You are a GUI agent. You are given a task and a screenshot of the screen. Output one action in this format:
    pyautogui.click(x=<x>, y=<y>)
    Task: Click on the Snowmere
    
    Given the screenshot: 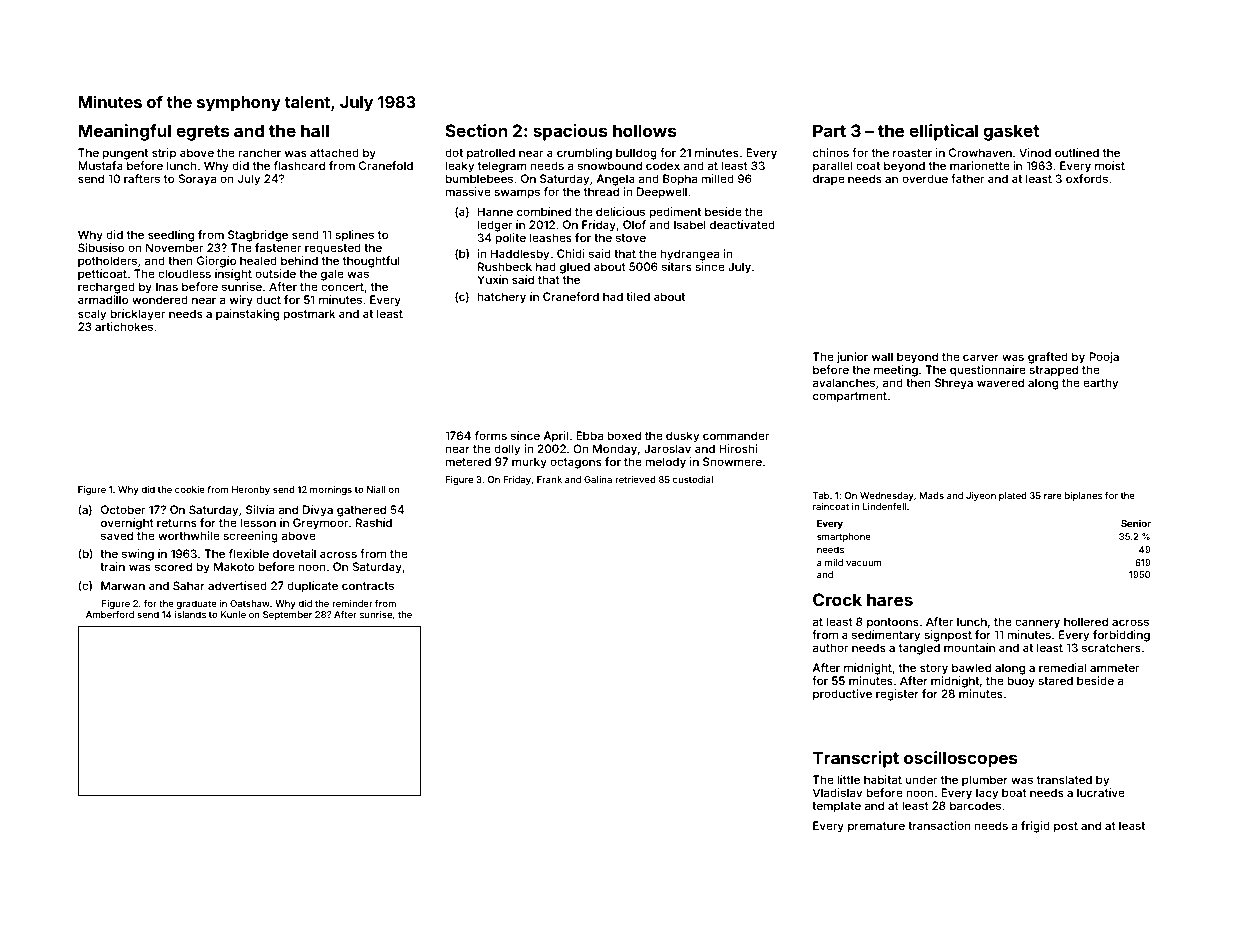 What is the action you would take?
    pyautogui.click(x=732, y=461)
